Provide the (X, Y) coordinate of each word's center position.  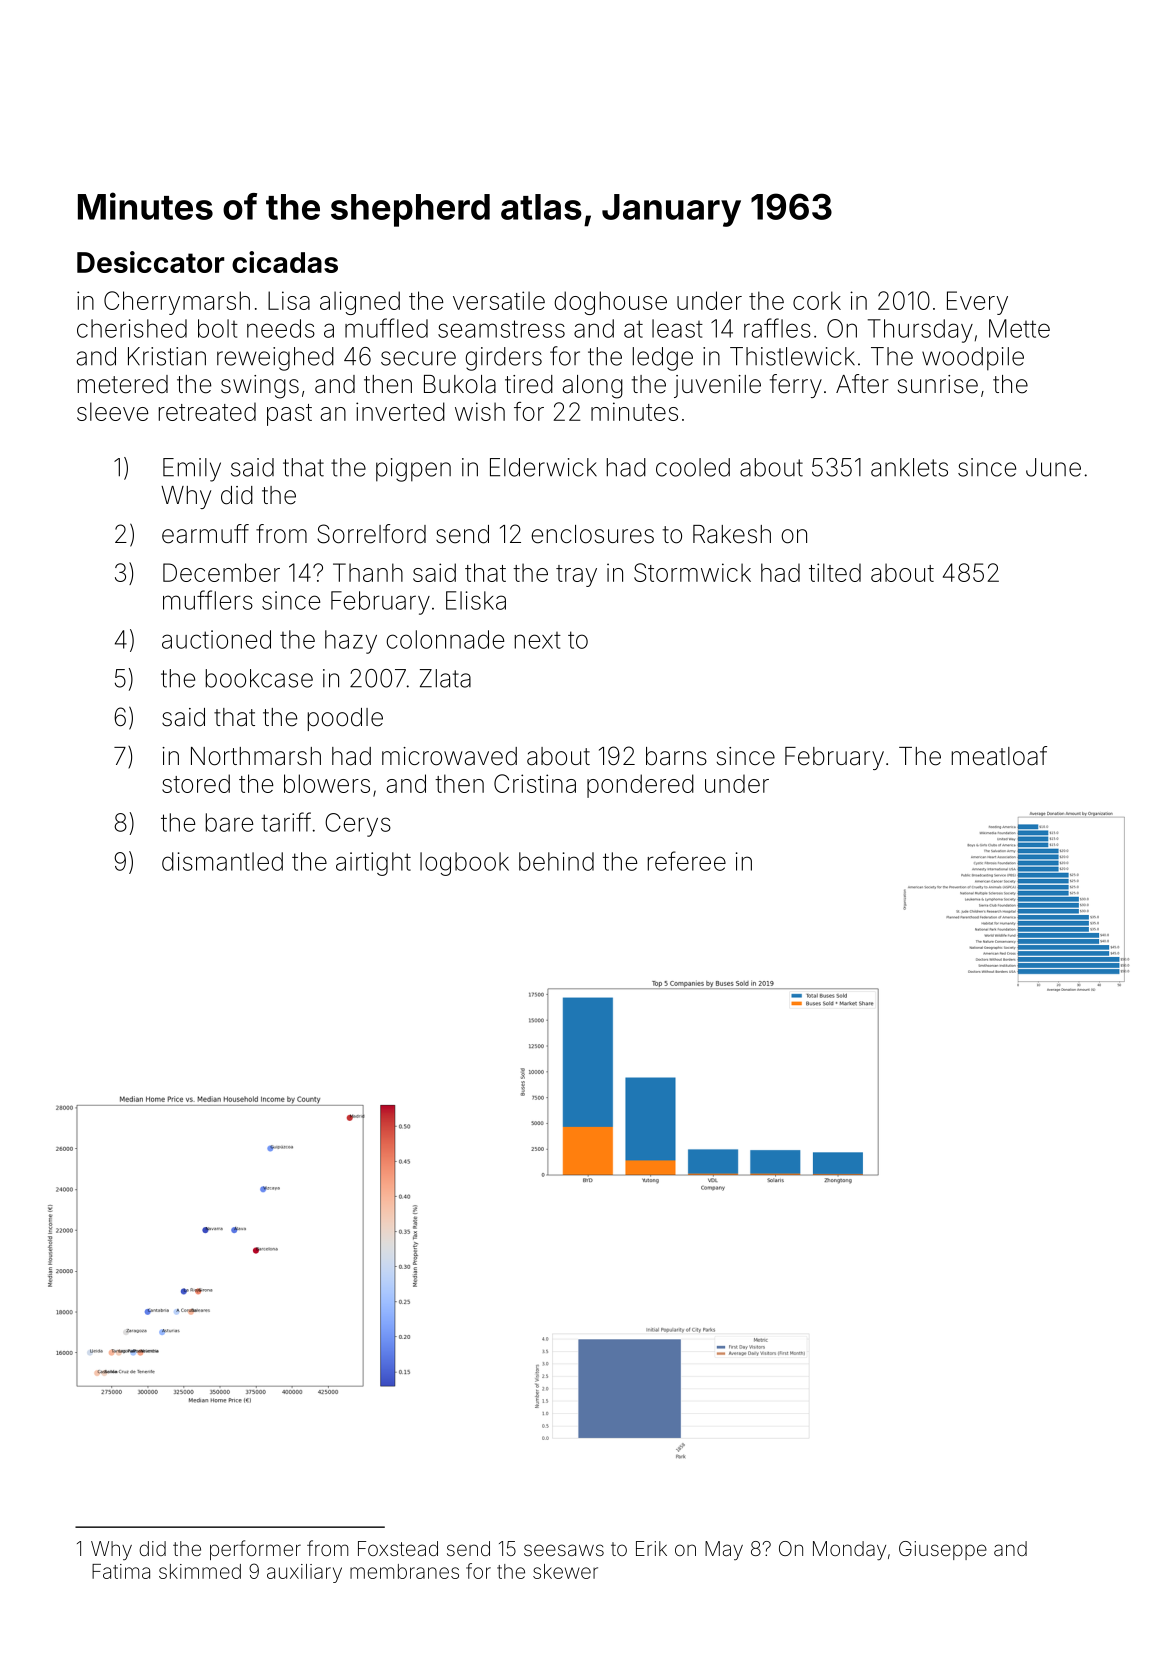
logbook (464, 864)
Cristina (535, 783)
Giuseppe (943, 1550)
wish (480, 411)
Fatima (121, 1571)
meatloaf (999, 756)
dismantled (222, 861)
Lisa (289, 300)
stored (196, 783)
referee (687, 861)
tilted (835, 572)
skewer (565, 1571)
